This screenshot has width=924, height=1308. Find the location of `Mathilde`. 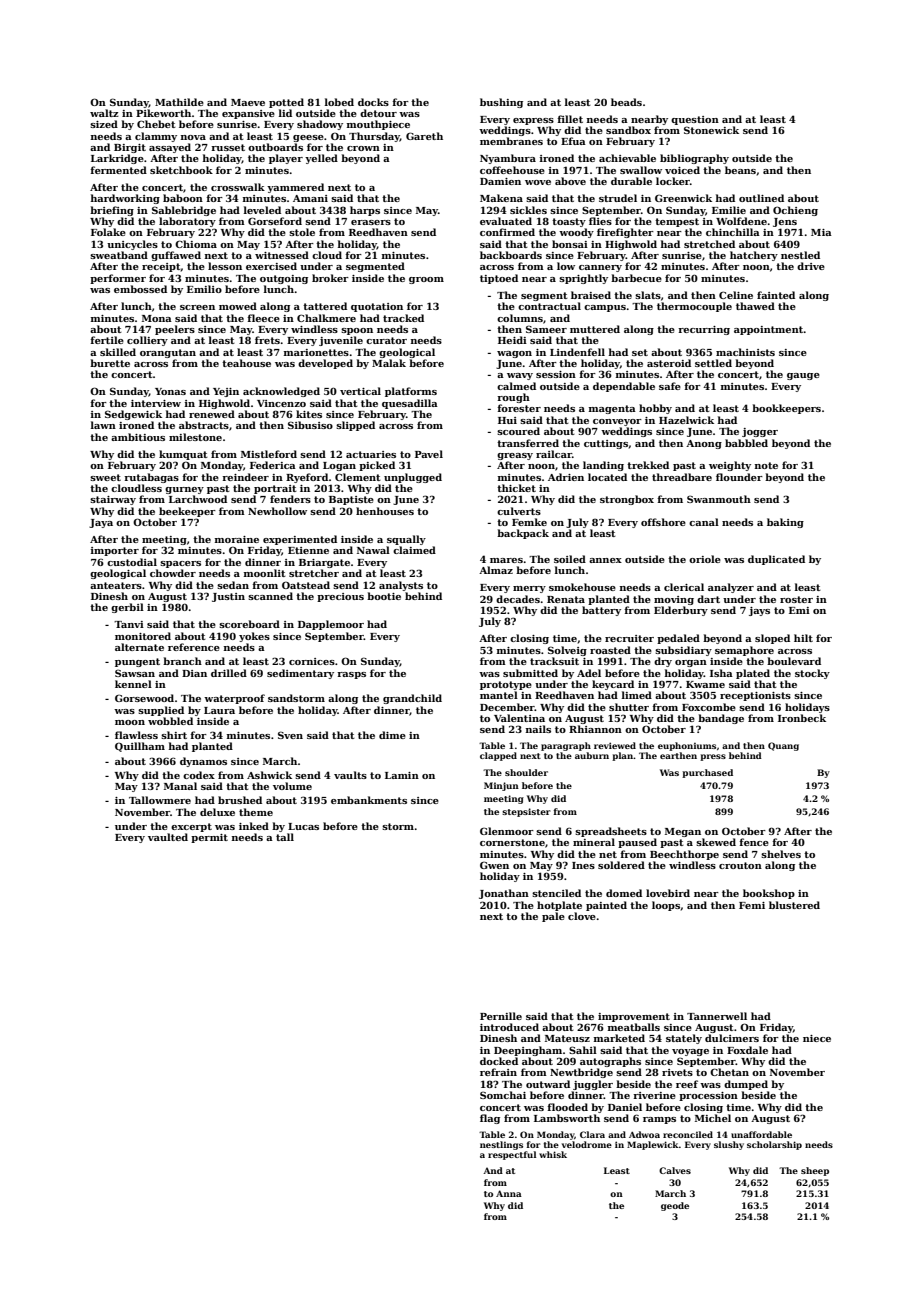

Mathilde is located at coordinates (179, 102).
